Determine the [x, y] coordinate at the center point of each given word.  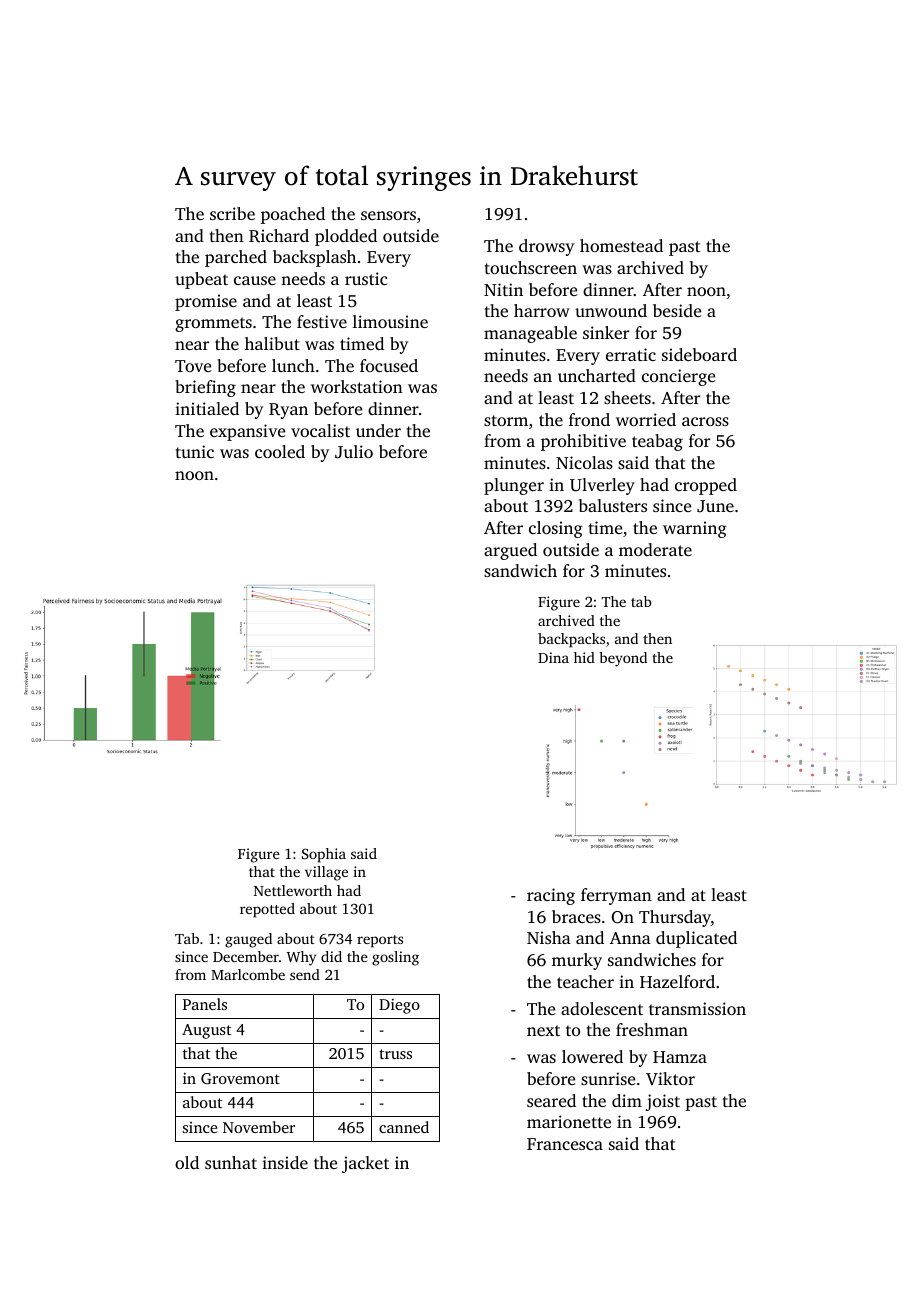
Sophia [324, 855]
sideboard [699, 354]
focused [389, 365]
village [326, 873]
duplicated [696, 939]
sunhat [231, 1162]
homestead [621, 245]
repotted [267, 910]
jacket [365, 1164]
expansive [247, 432]
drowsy [546, 247]
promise [206, 302]
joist [663, 1102]
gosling [395, 958]
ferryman [616, 896]
